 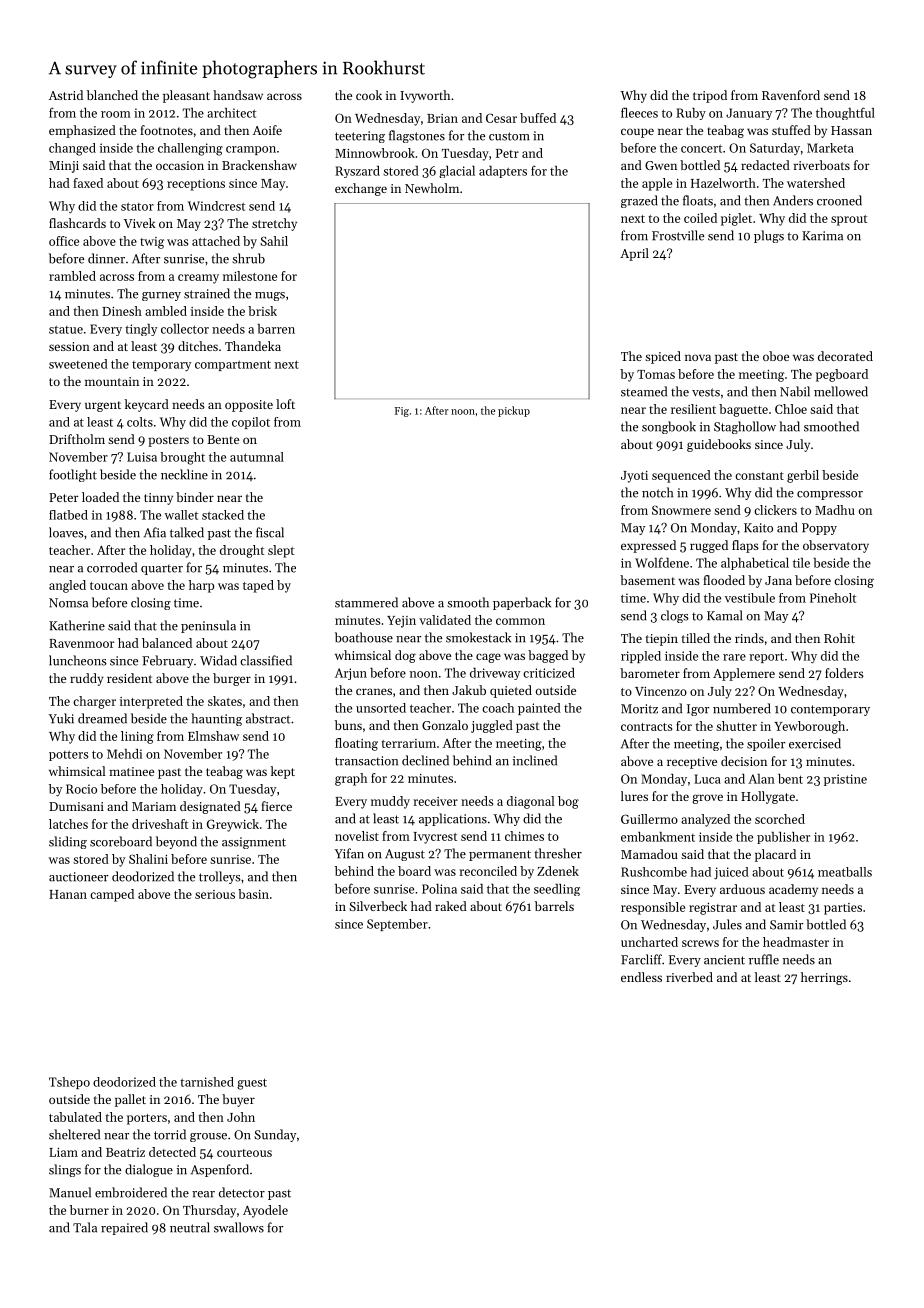 I want to click on Astrid, so click(x=66, y=95).
